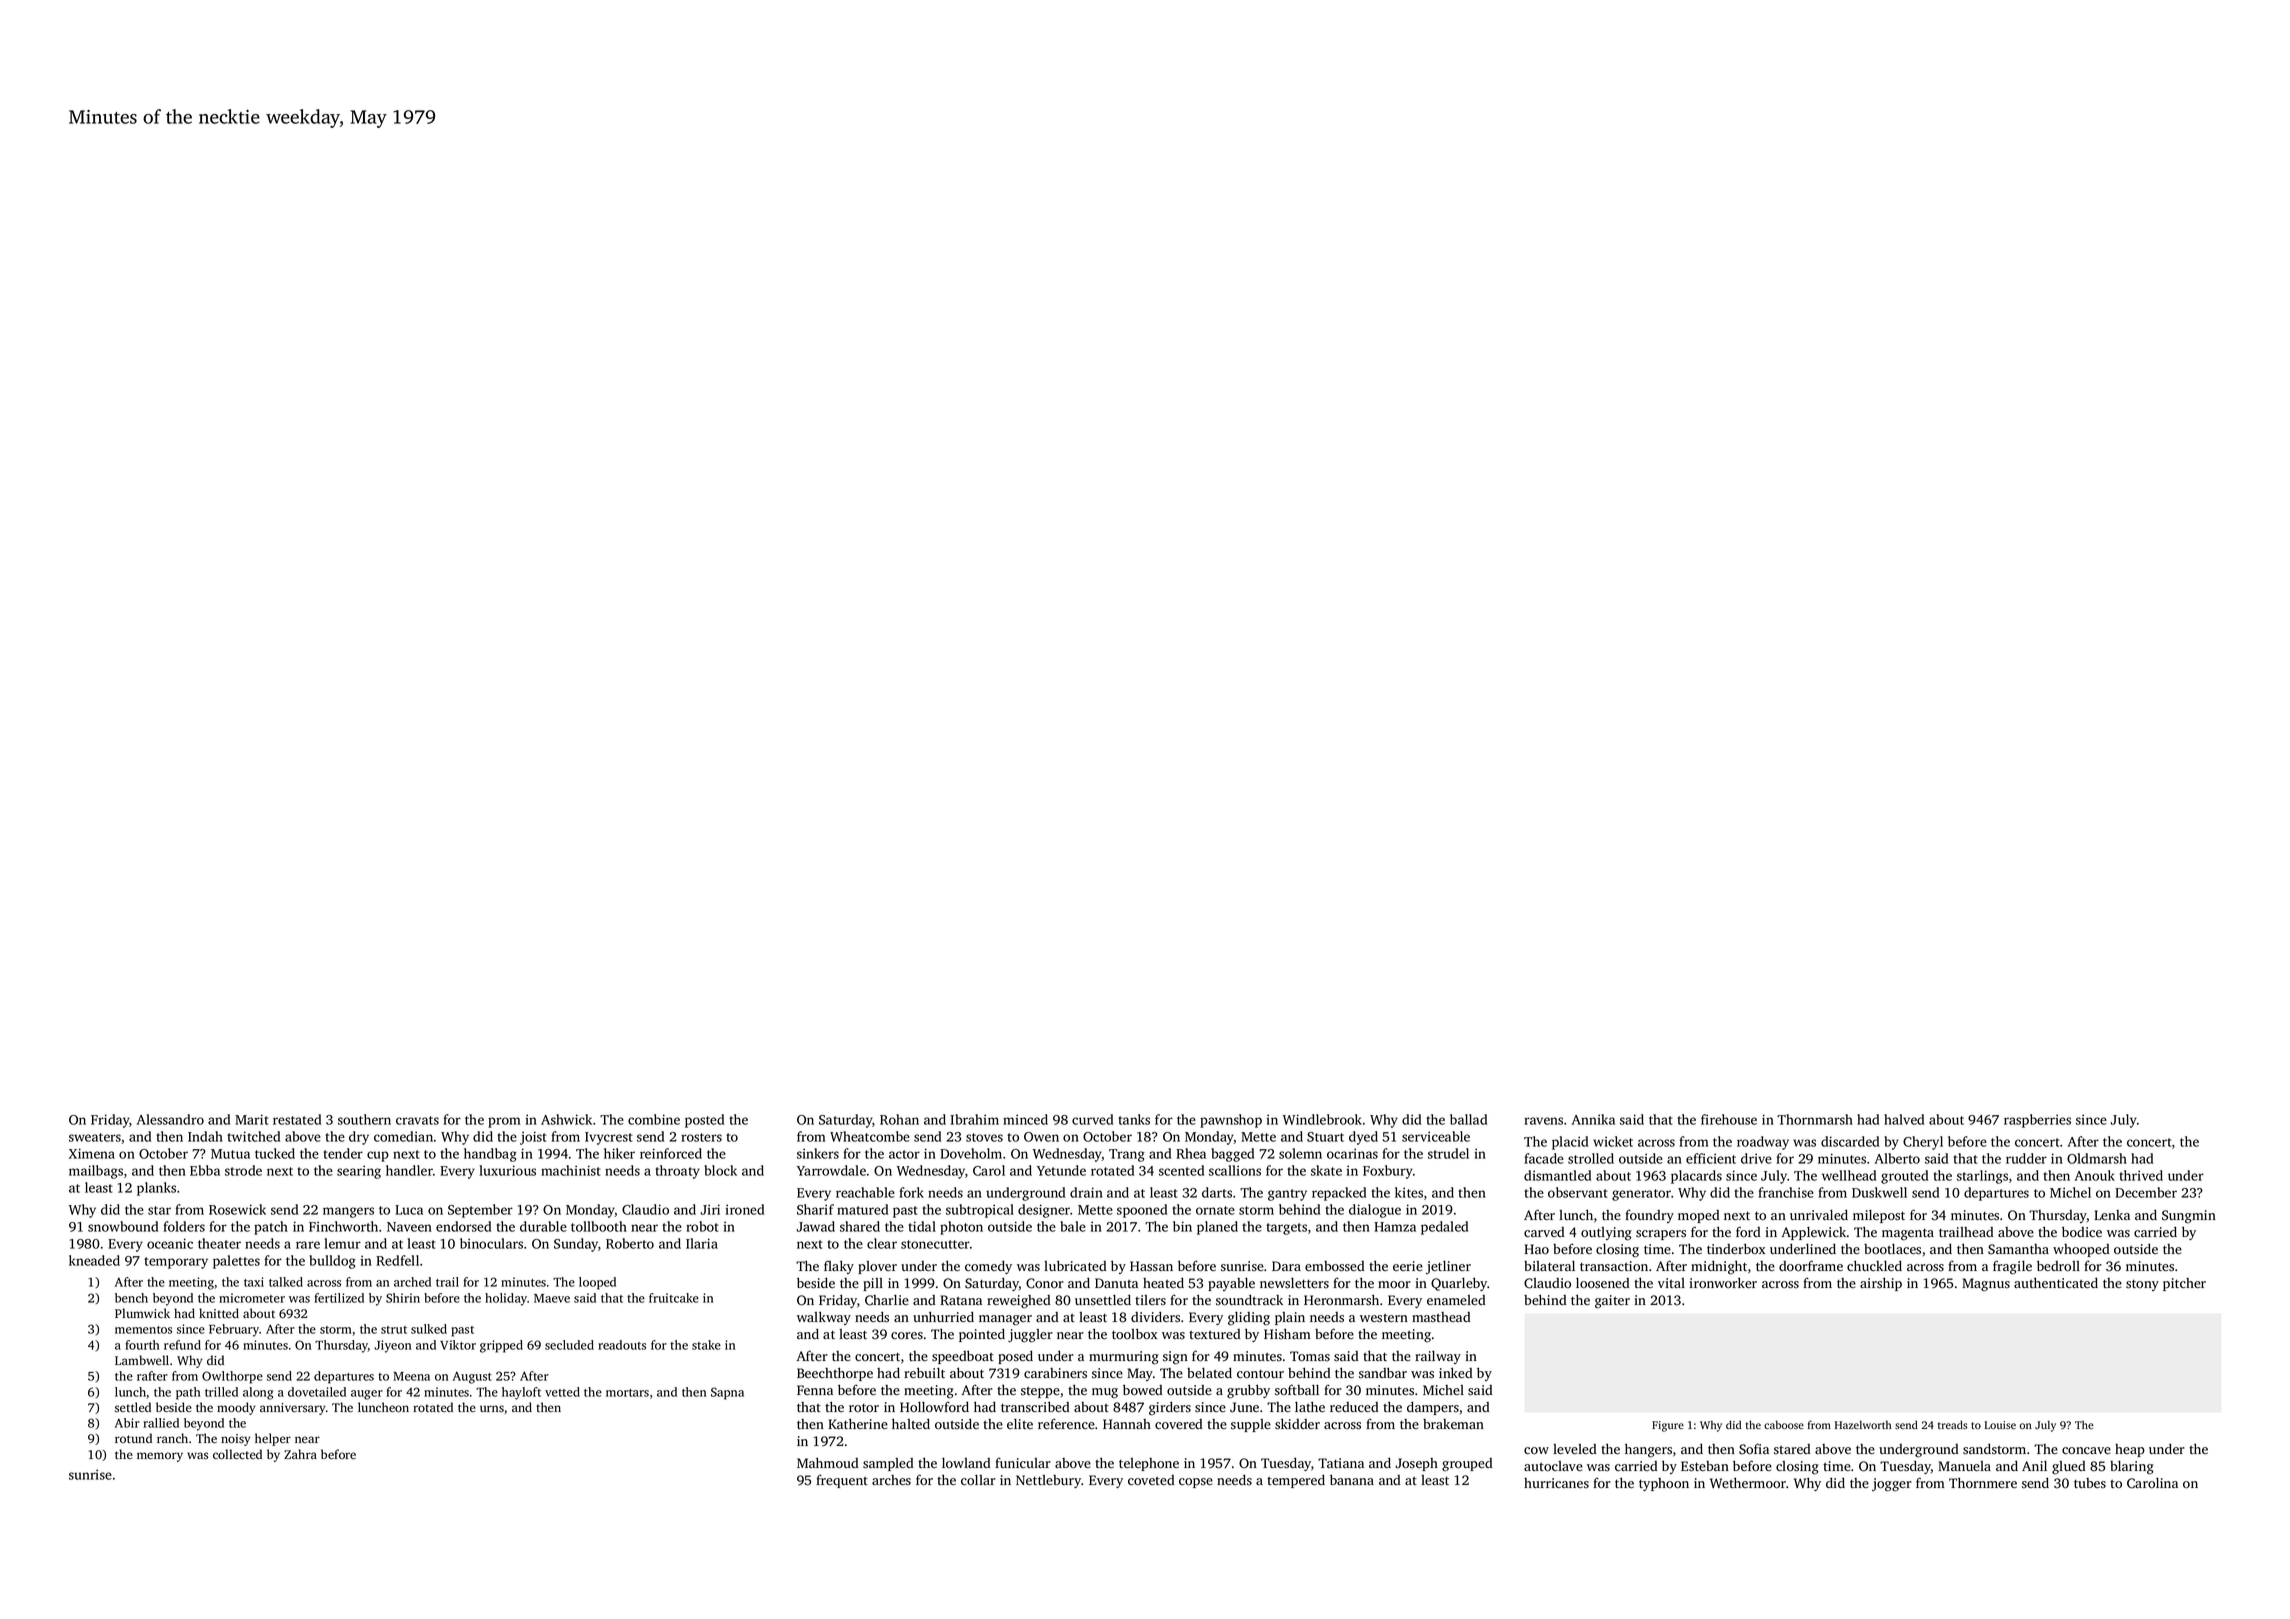 Image resolution: width=2290 pixels, height=1619 pixels. Describe the element at coordinates (1352, 1153) in the screenshot. I see `ocarinas` at that location.
